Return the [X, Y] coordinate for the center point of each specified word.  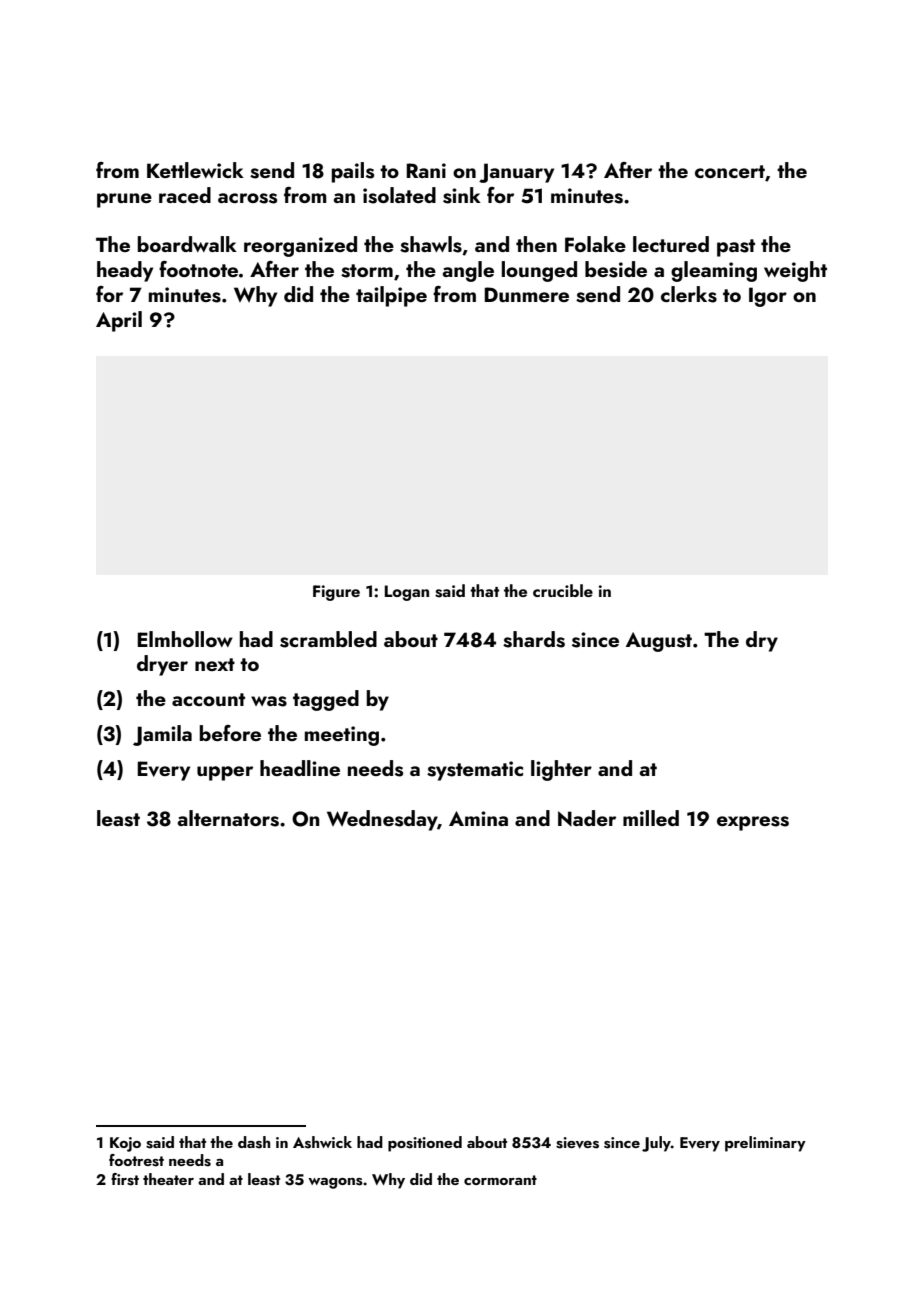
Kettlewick [195, 170]
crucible [563, 590]
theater [168, 1179]
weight [795, 271]
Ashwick [322, 1142]
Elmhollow [185, 639]
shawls [431, 244]
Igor [768, 297]
